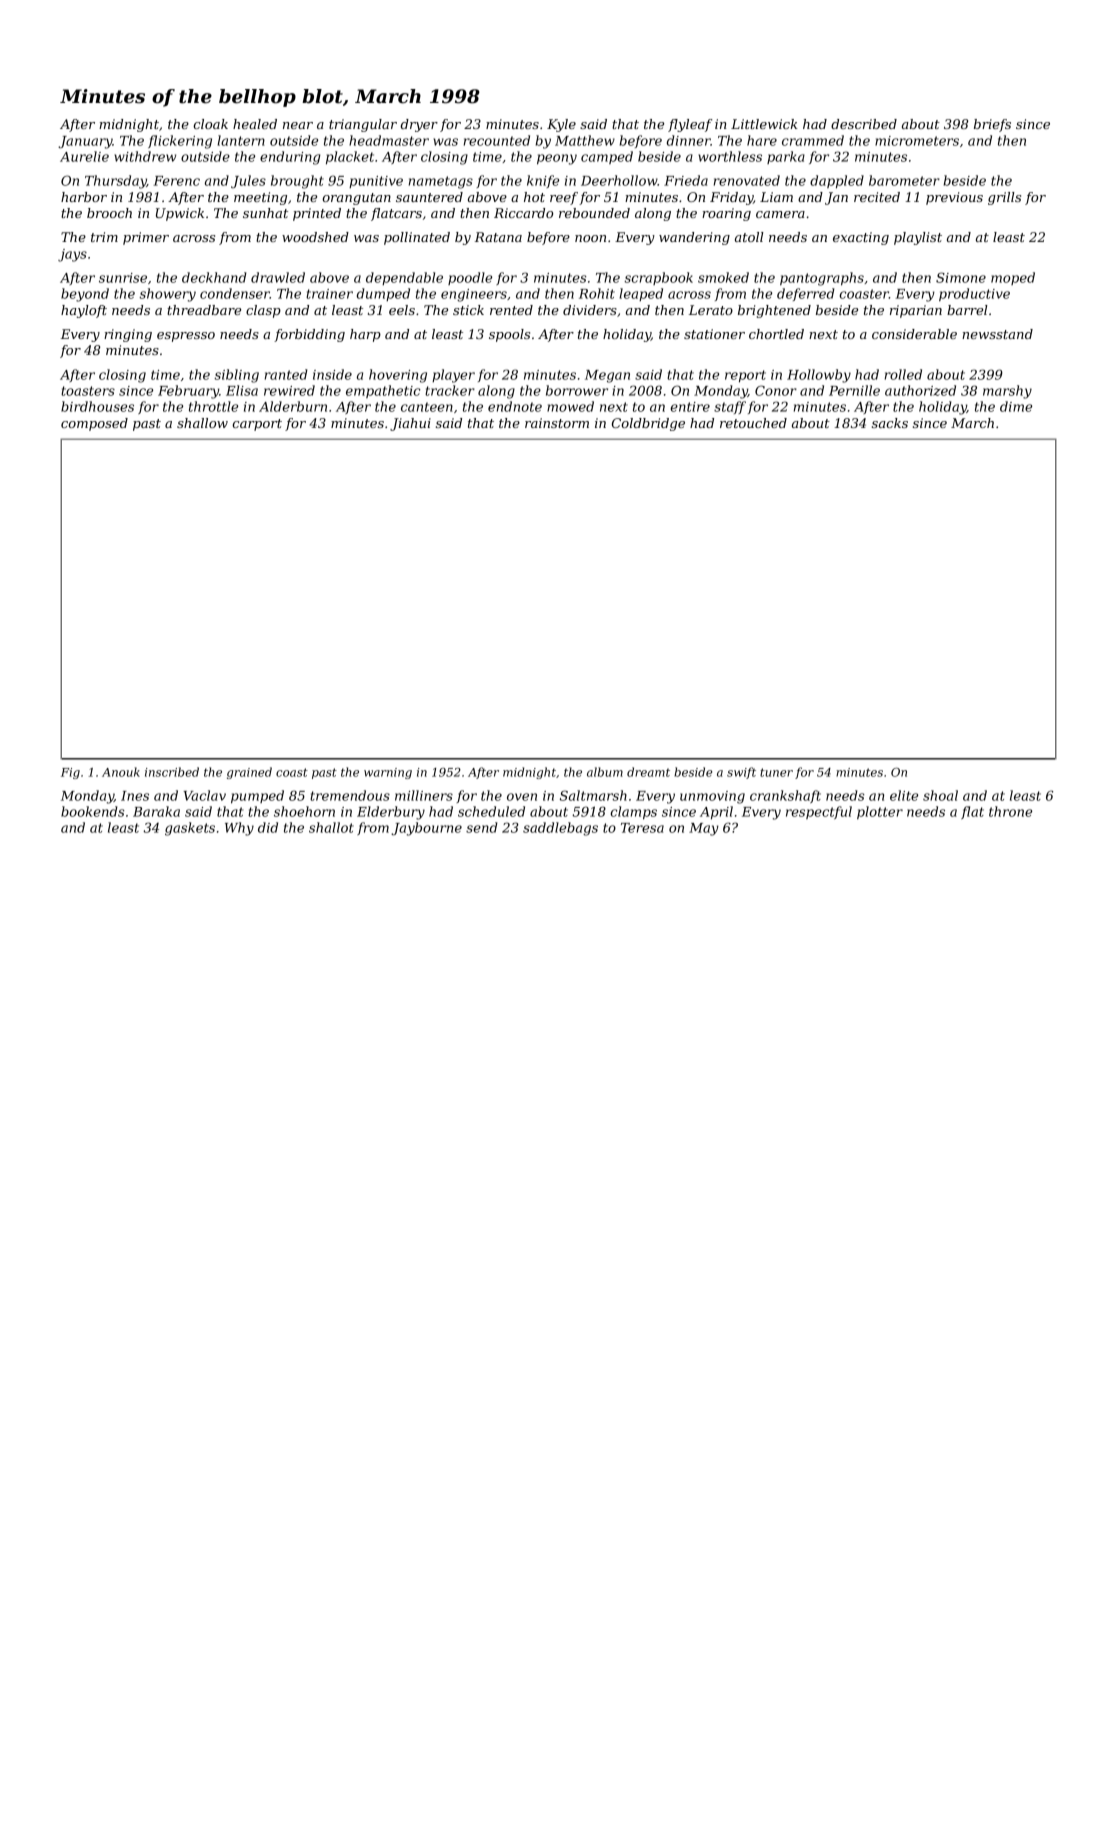 The height and width of the screenshot is (1839, 1117). Describe the element at coordinates (257, 425) in the screenshot. I see `carport` at that location.
